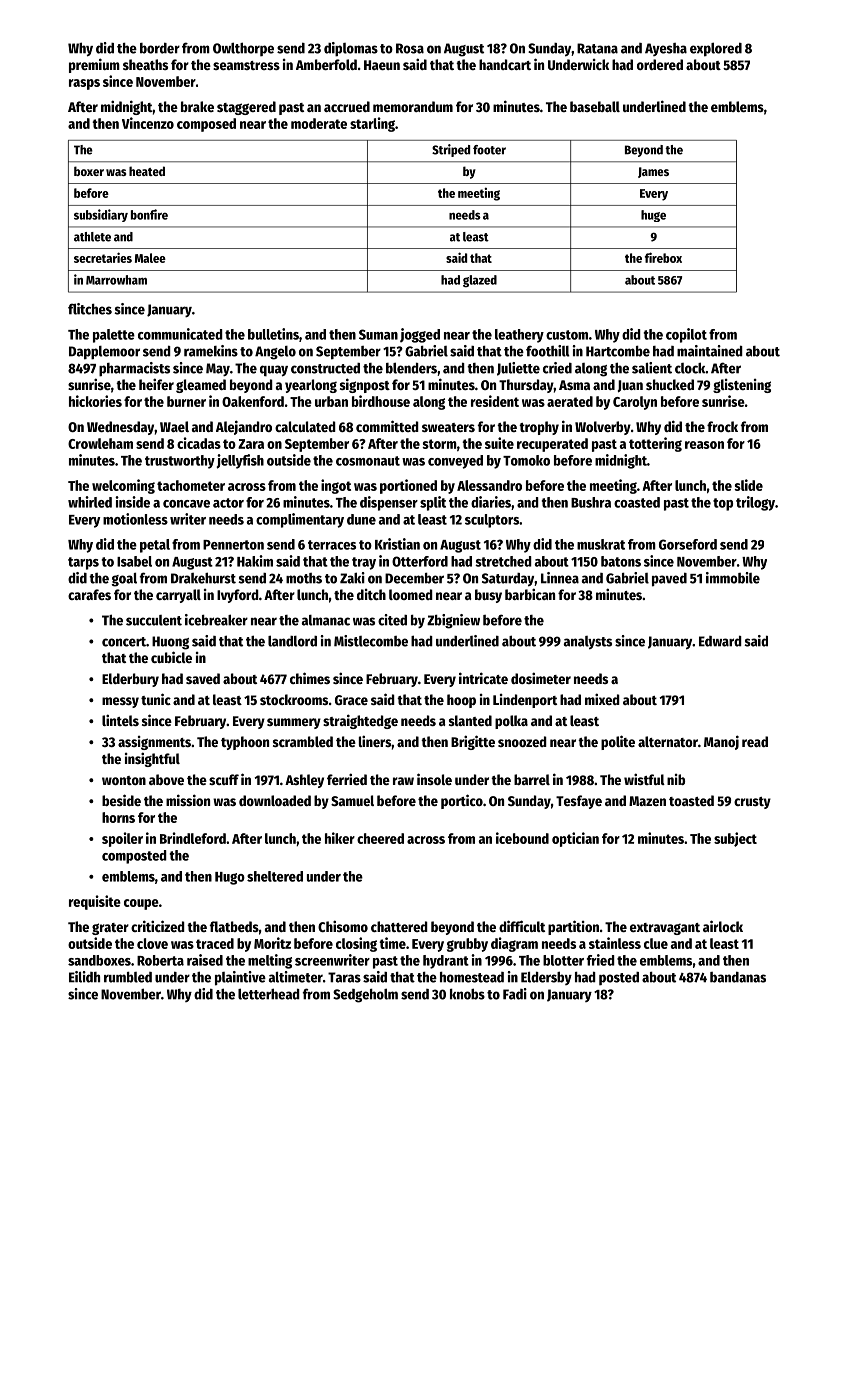  What do you see at coordinates (234, 926) in the document?
I see `flatbeds` at bounding box center [234, 926].
